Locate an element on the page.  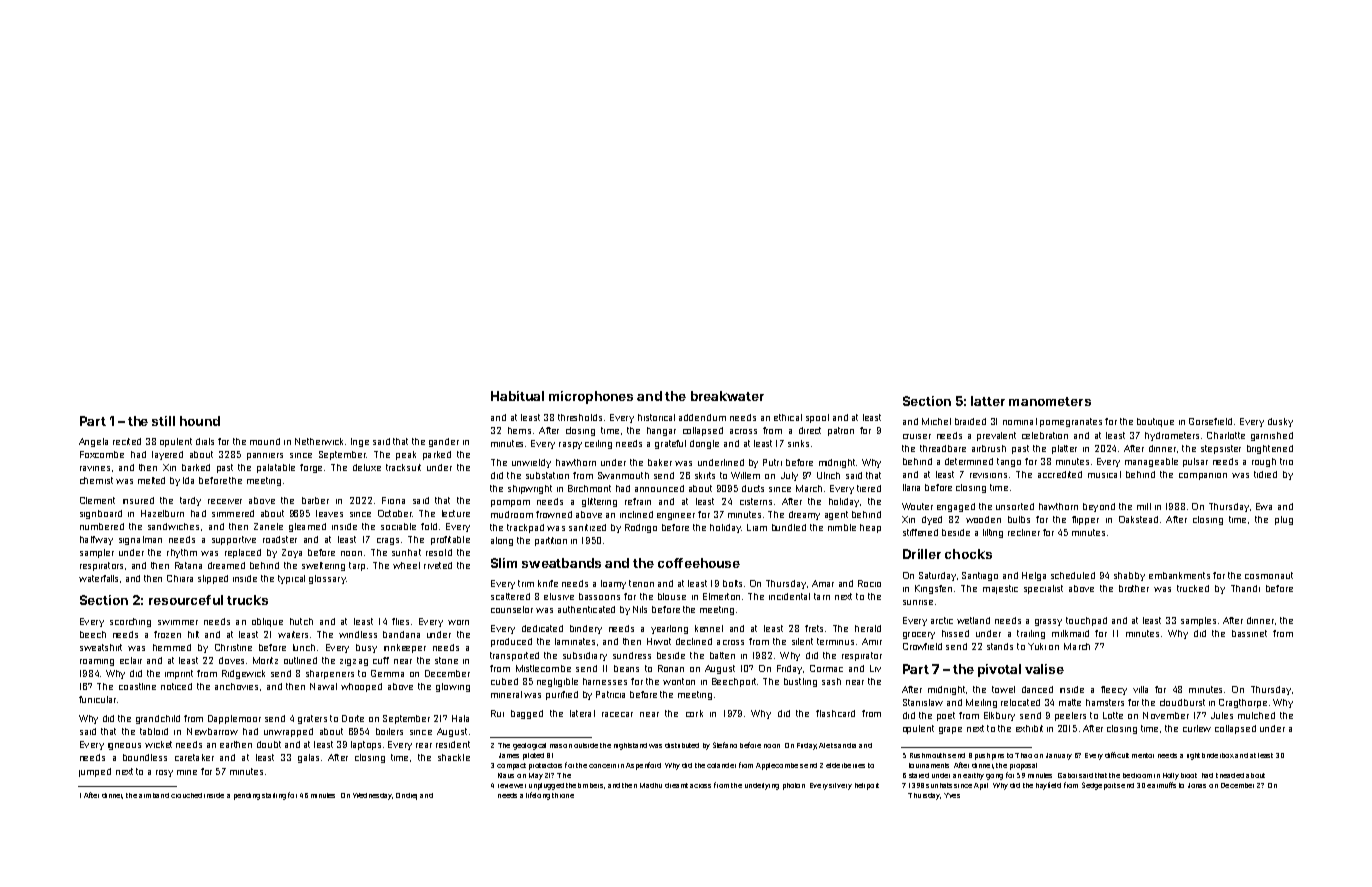
microphones is located at coordinates (591, 397).
